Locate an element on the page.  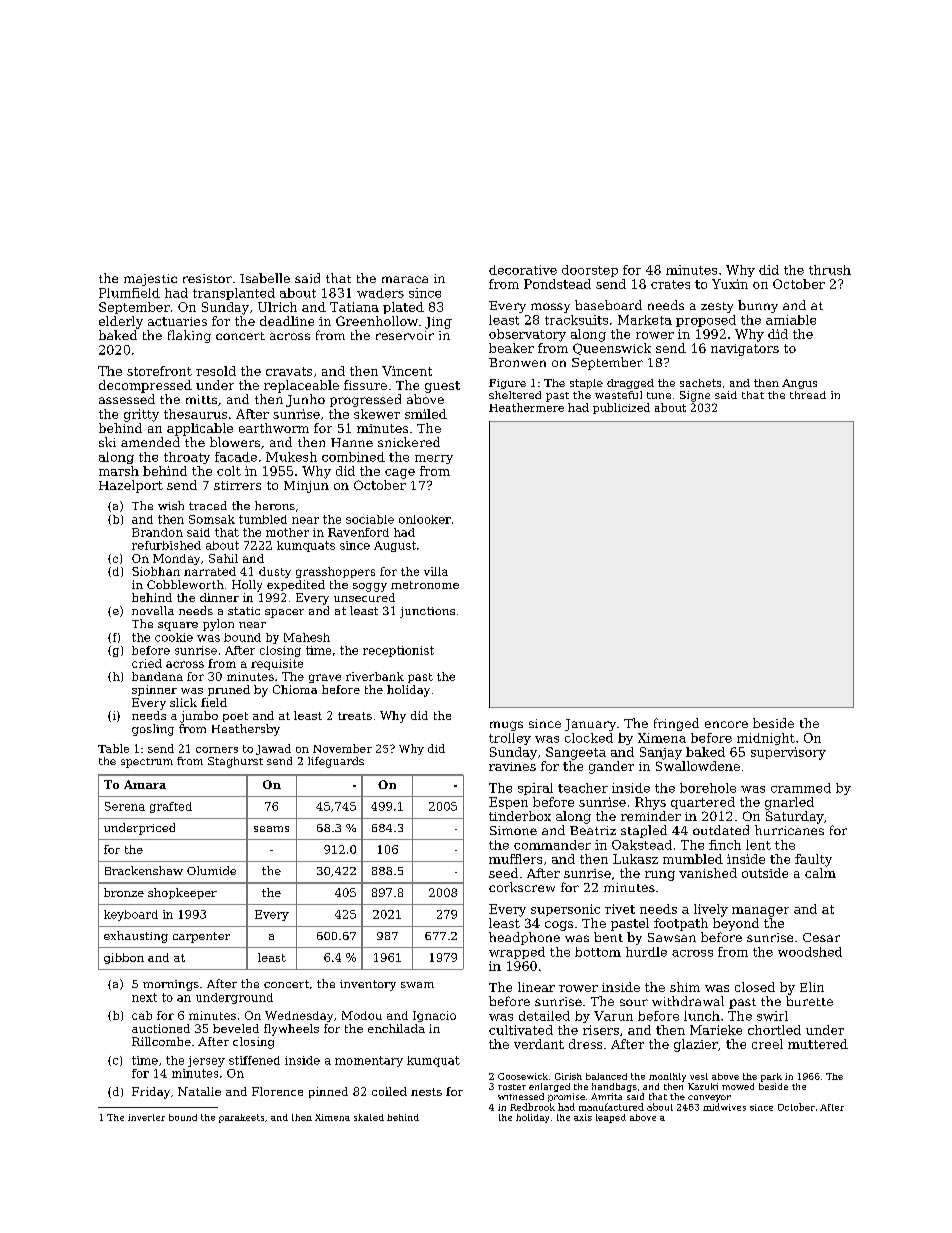
midwives is located at coordinates (724, 1107).
